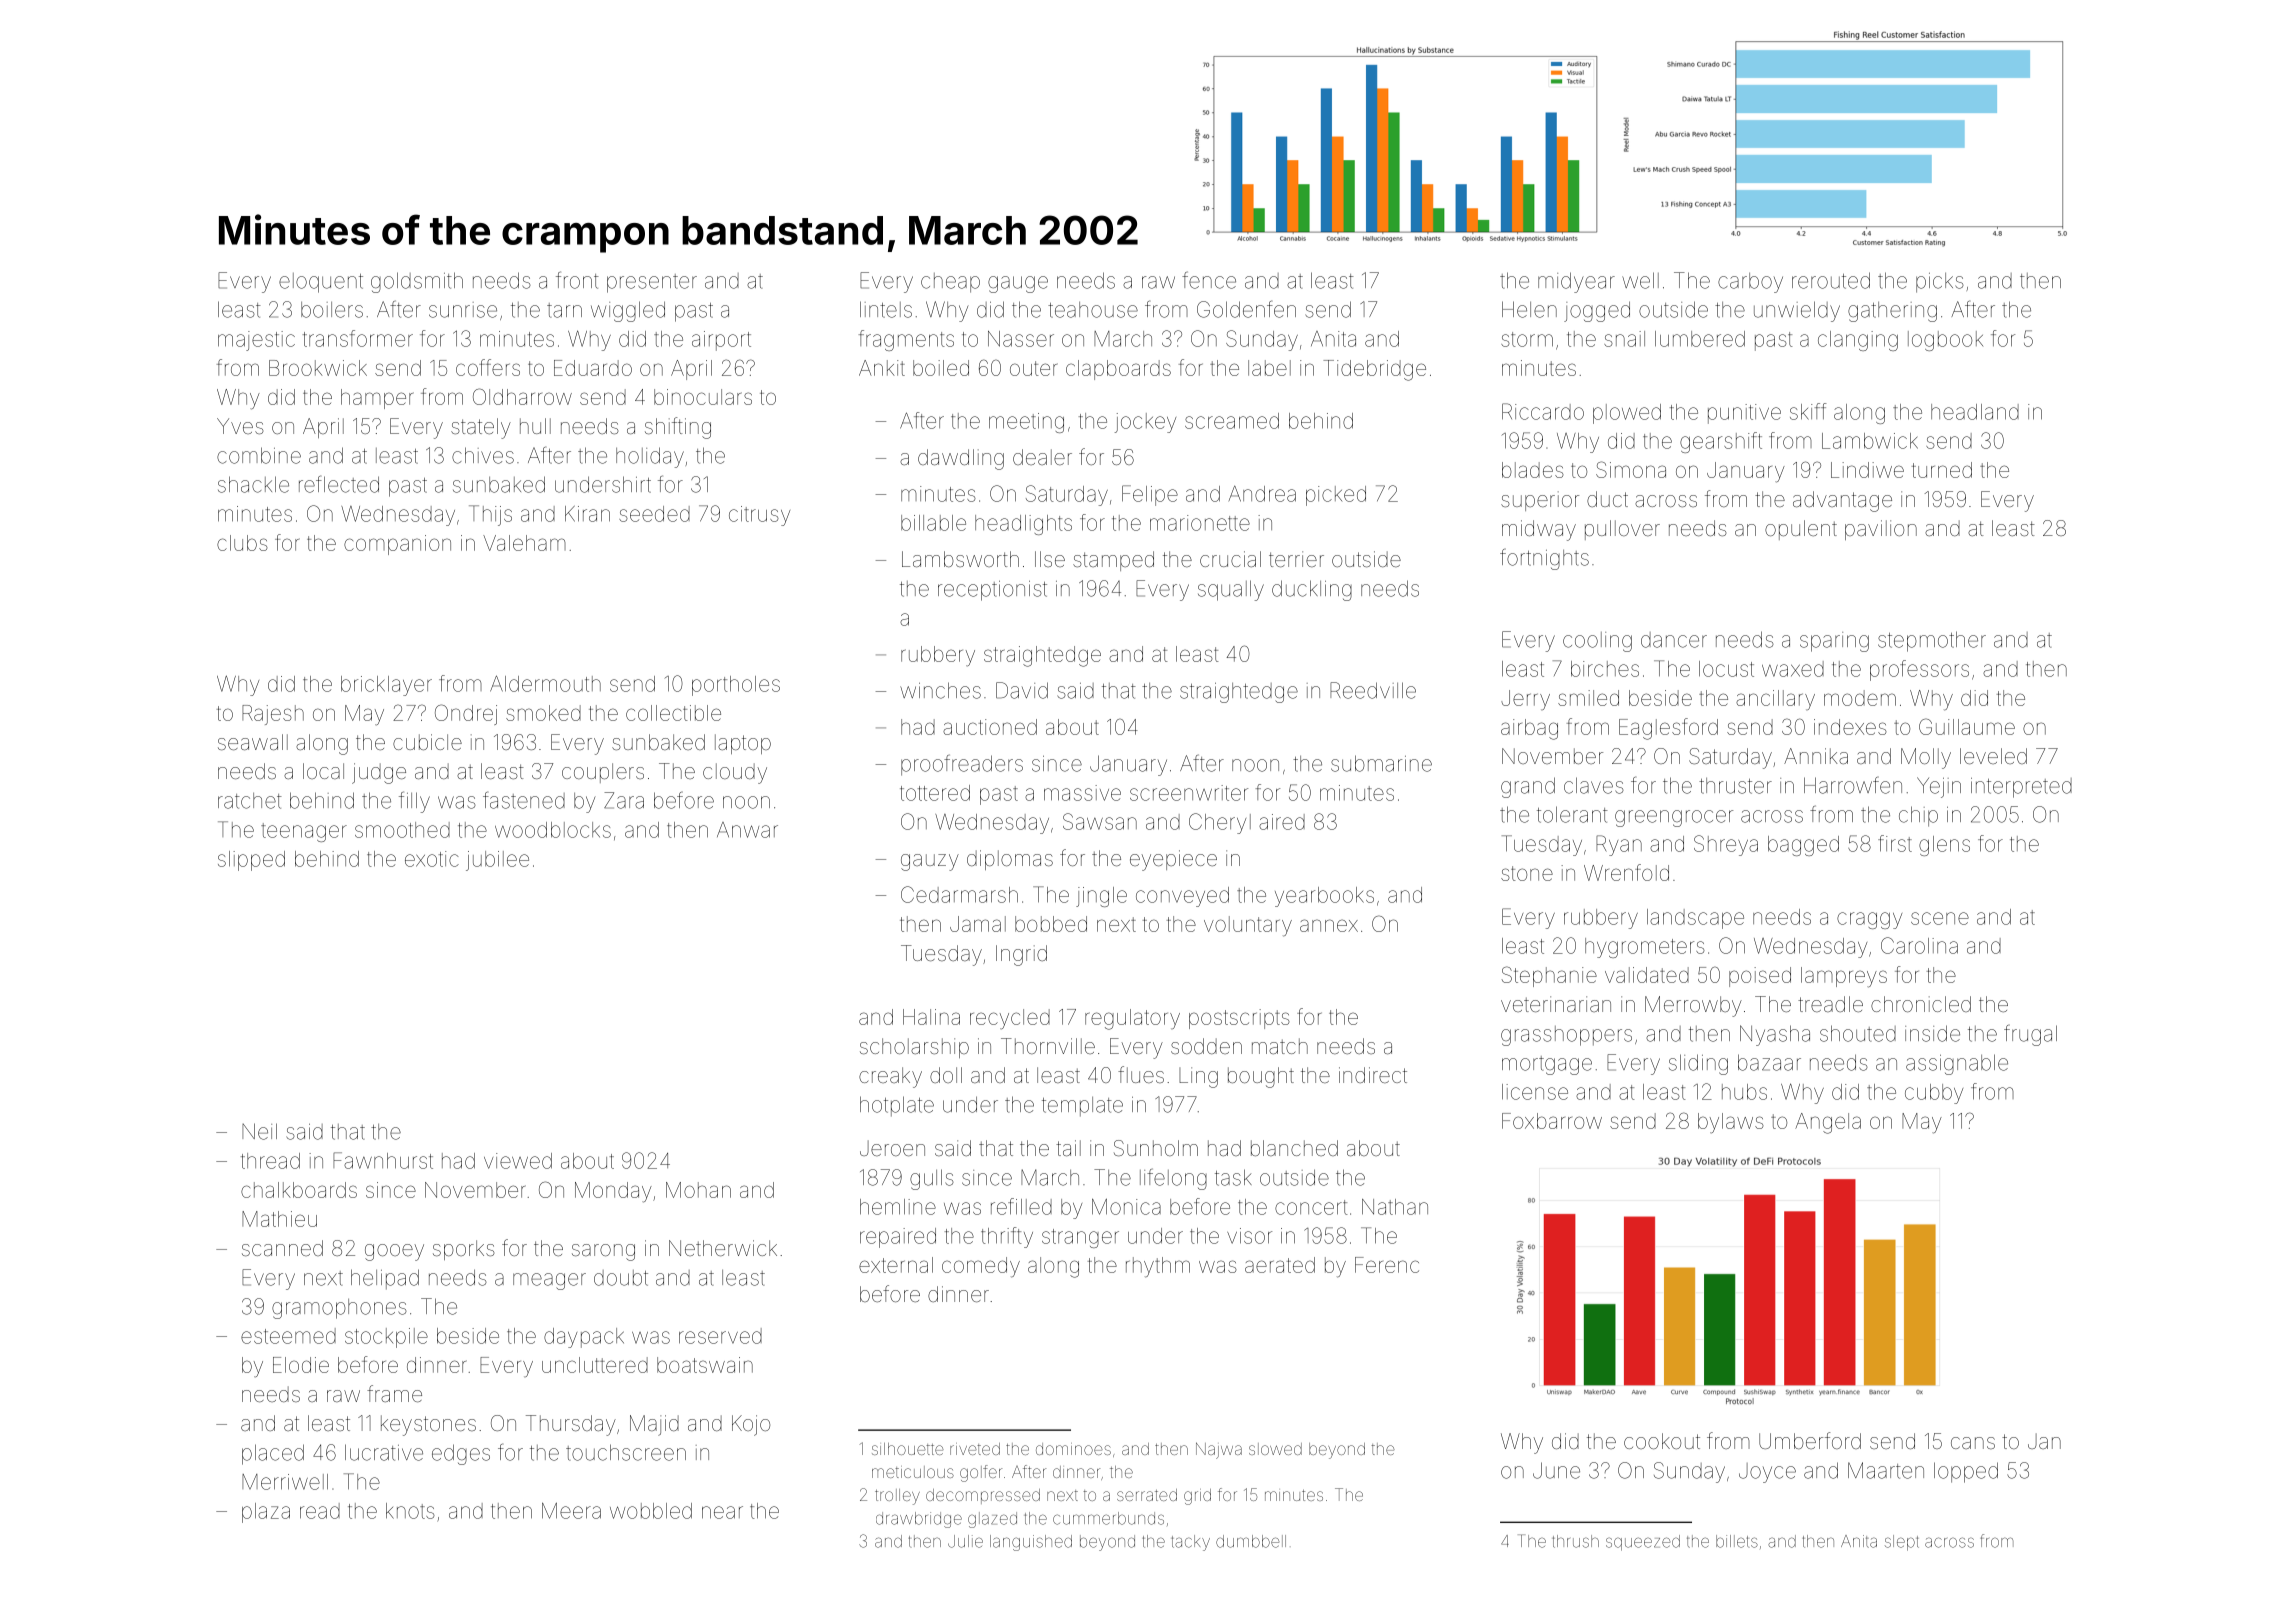 The image size is (2292, 1620). Describe the element at coordinates (1048, 1046) in the screenshot. I see `Thornville` at that location.
